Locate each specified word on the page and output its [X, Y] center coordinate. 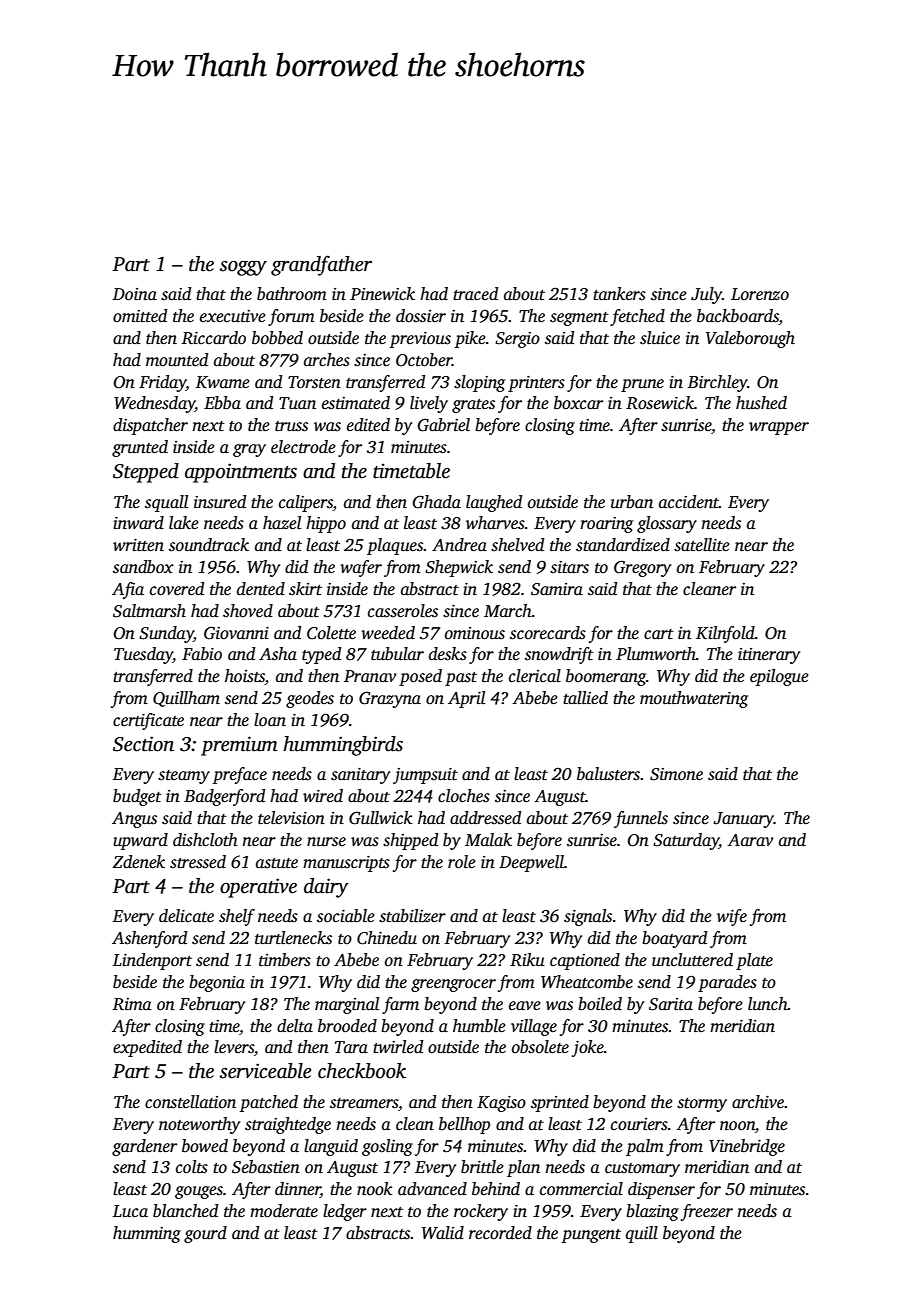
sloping [479, 383]
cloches [464, 796]
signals [588, 917]
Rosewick [660, 403]
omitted [140, 316]
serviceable [265, 1071]
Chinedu [387, 938]
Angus [134, 820]
